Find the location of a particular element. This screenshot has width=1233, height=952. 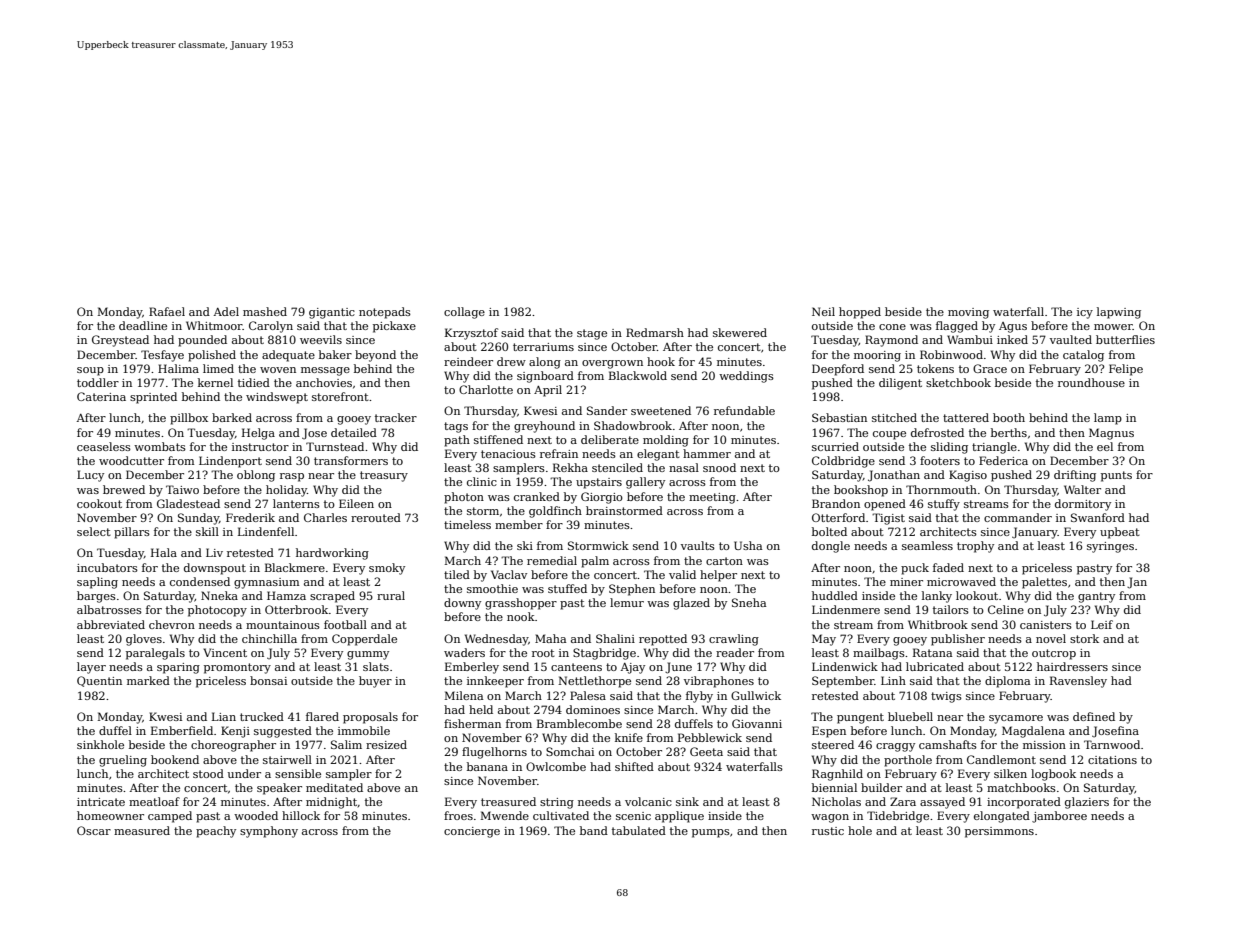

deadline is located at coordinates (143, 325).
